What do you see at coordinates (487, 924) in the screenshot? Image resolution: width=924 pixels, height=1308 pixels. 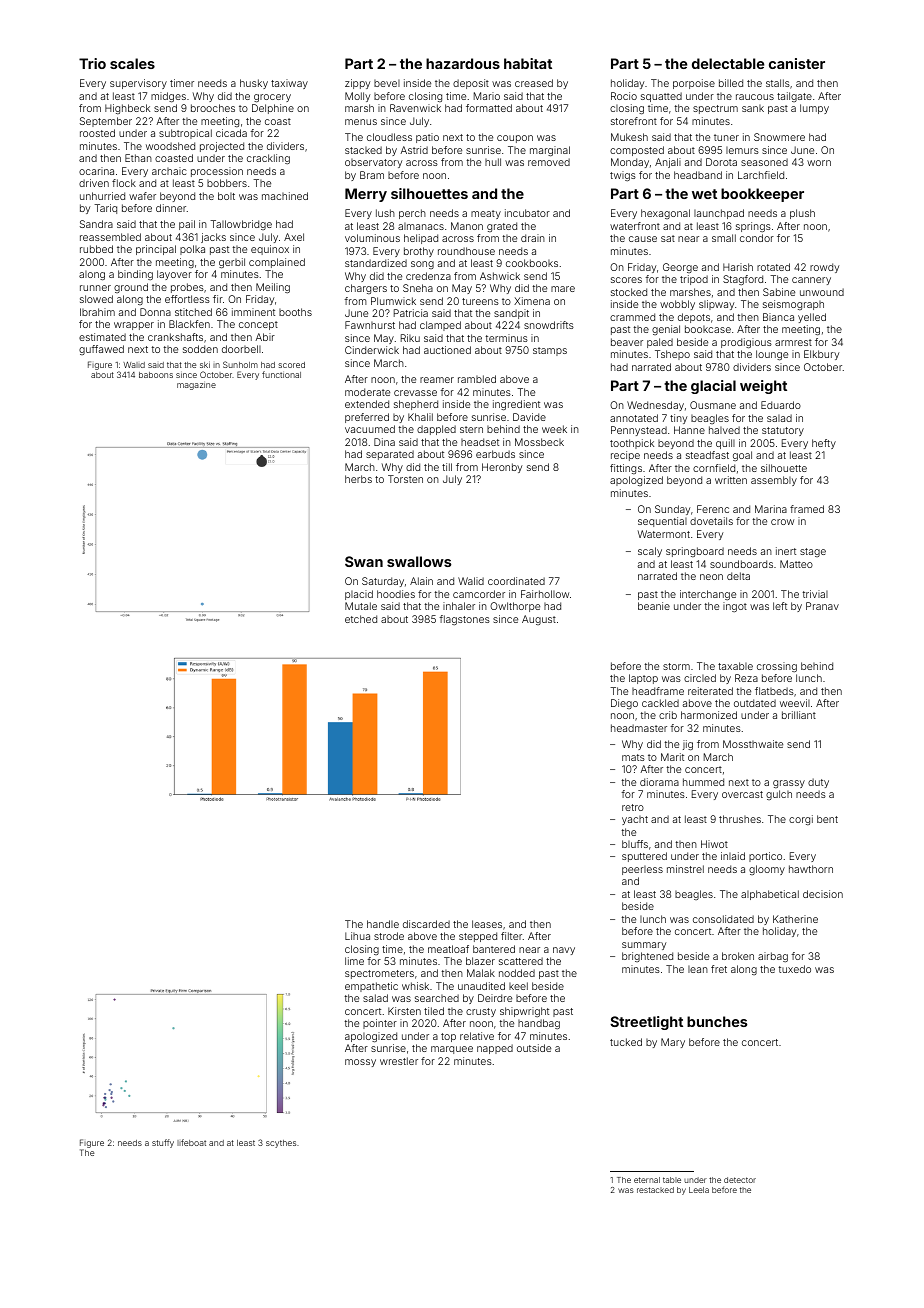 I see `leases` at bounding box center [487, 924].
